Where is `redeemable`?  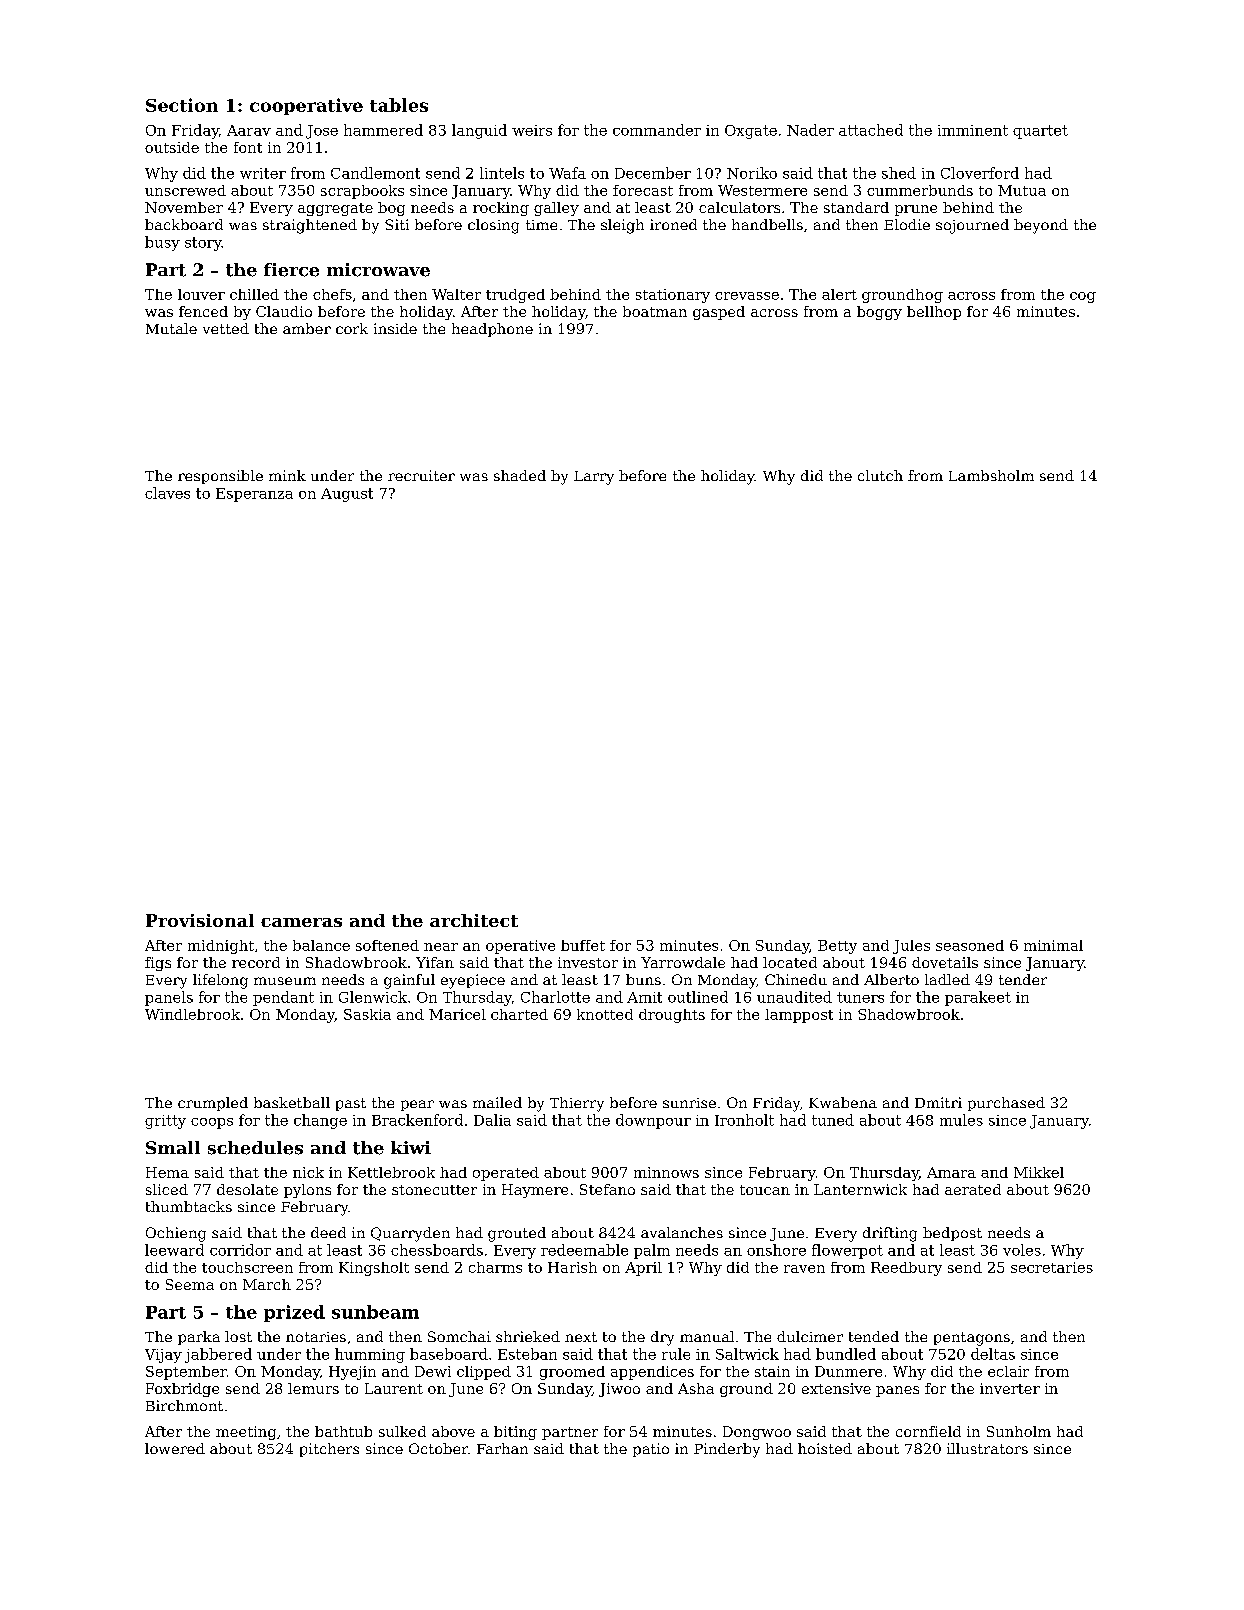
redeemable is located at coordinates (584, 1250).
